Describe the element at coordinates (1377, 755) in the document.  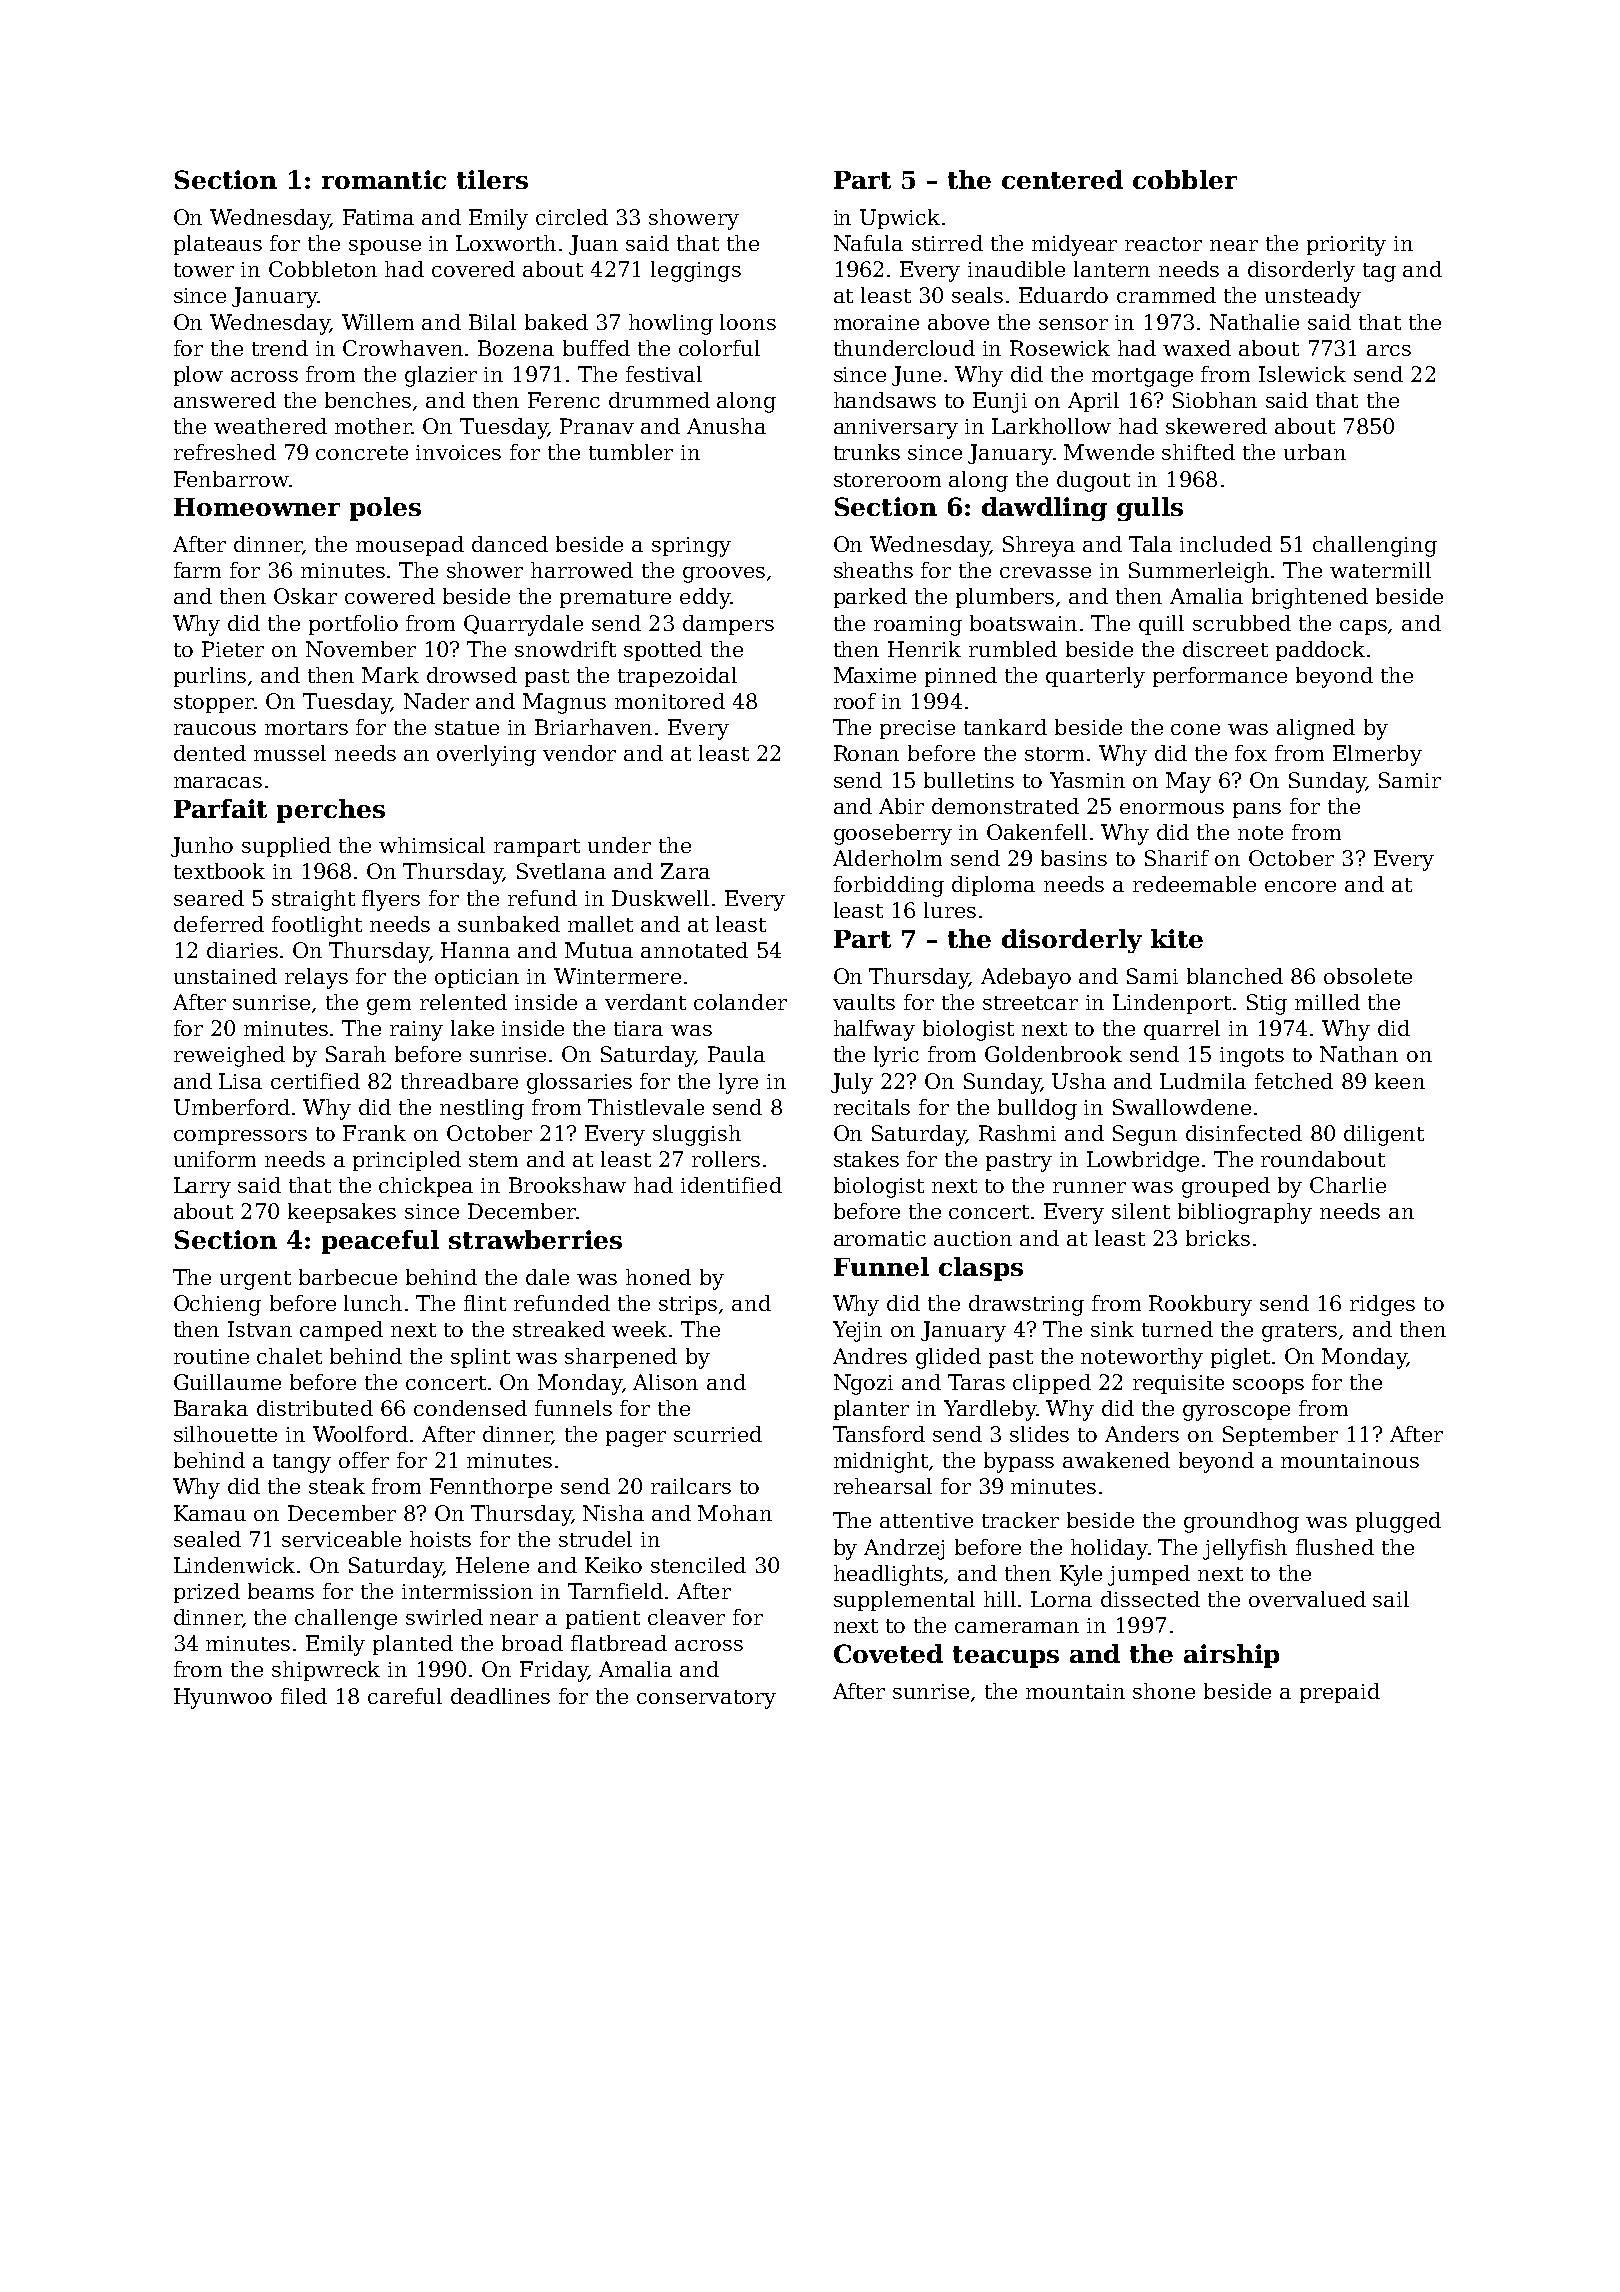
I see `Elmerby` at that location.
